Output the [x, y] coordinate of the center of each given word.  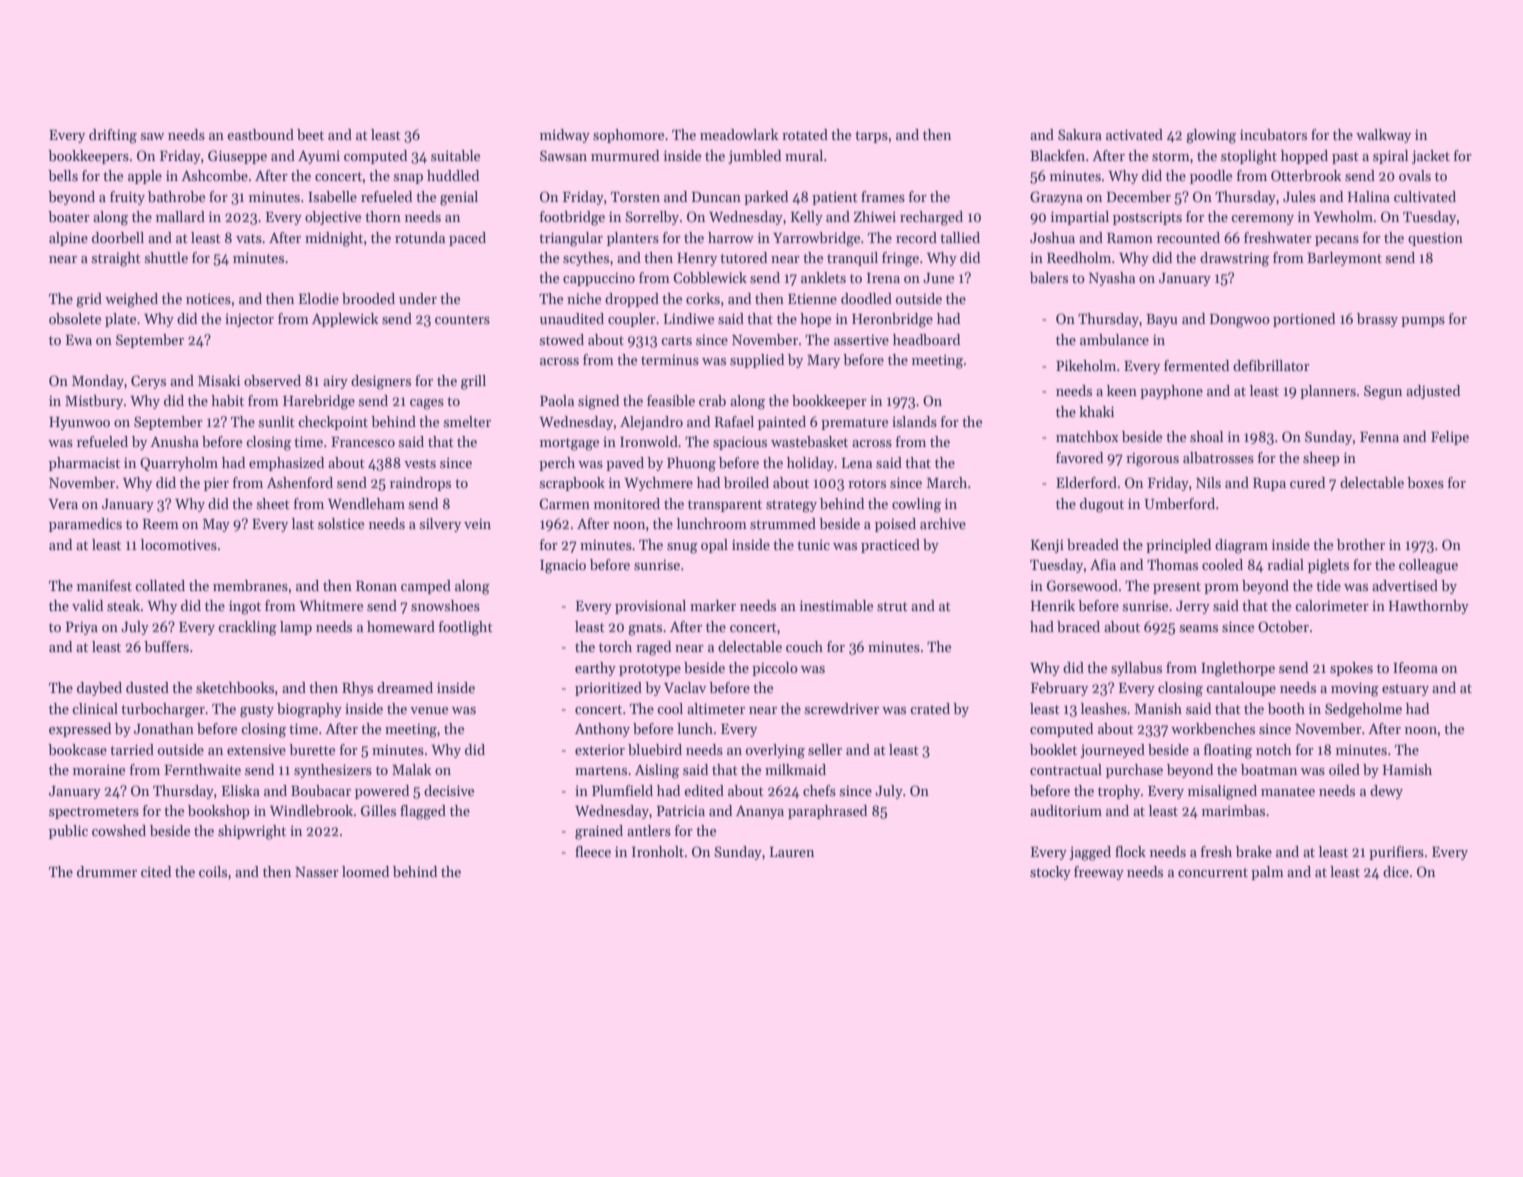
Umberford [1179, 503]
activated [1134, 134]
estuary [1405, 690]
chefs [819, 790]
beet [310, 134]
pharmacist [84, 464]
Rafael [734, 421]
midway [565, 136]
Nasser [317, 872]
